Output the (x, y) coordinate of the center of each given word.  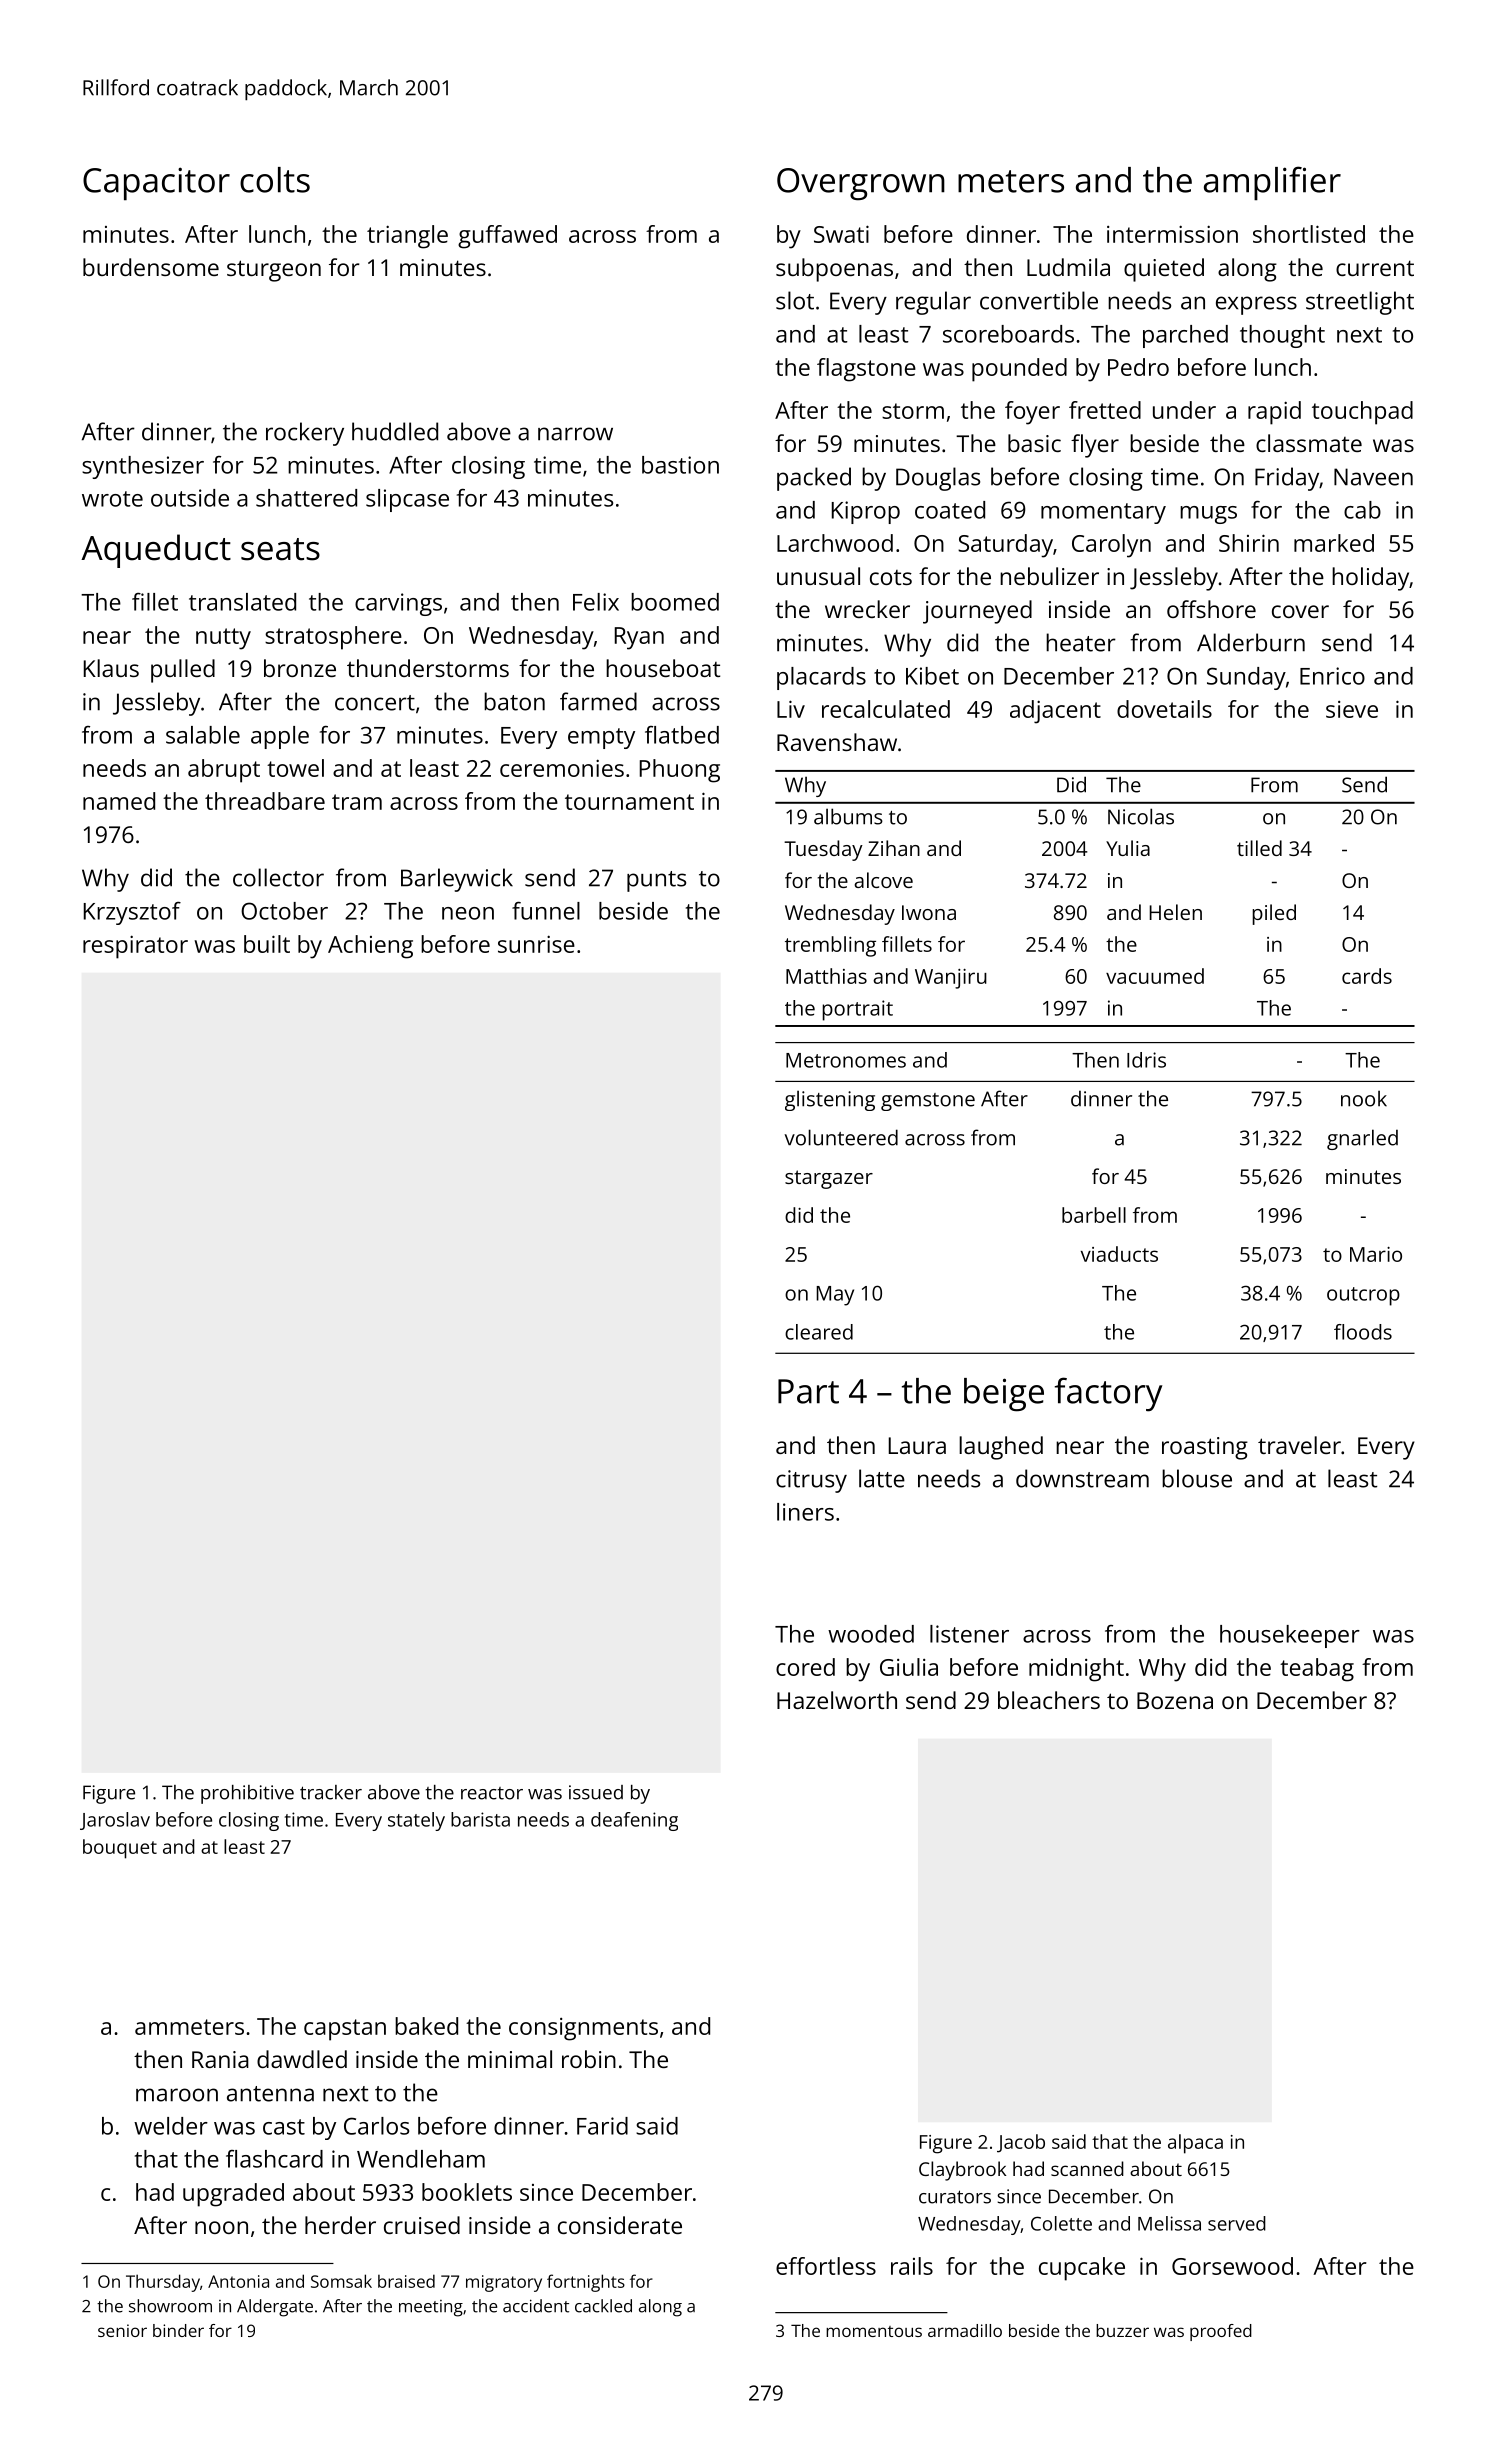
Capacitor (156, 184)
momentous (874, 2331)
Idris (1146, 1060)
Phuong (680, 771)
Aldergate (275, 2308)
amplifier (1272, 183)
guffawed (507, 237)
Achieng (370, 947)
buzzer (1122, 2330)
